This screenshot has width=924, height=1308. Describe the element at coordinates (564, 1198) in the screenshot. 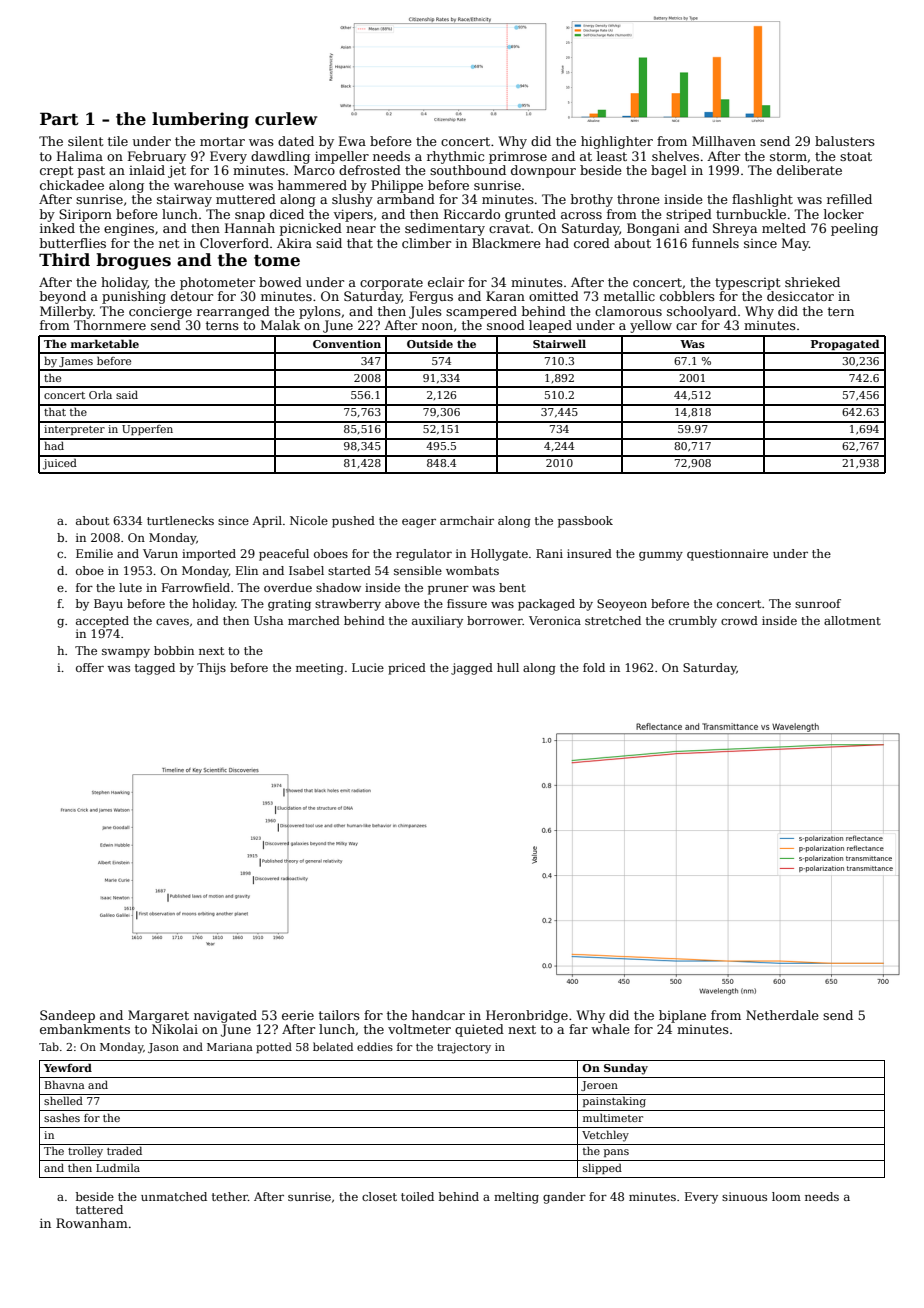

I see `gander` at that location.
